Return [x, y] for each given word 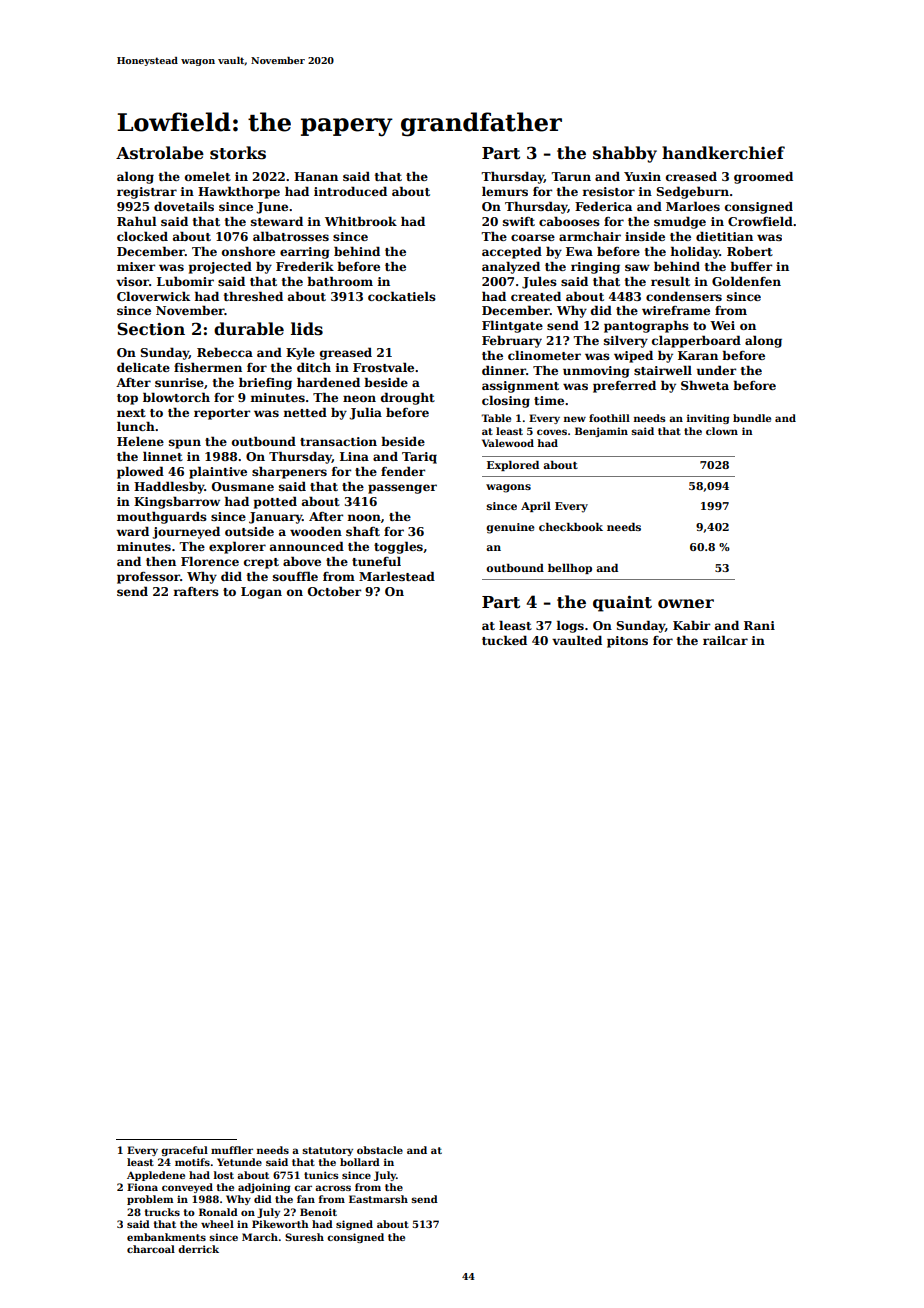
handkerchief [723, 153]
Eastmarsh [378, 1199]
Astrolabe [160, 153]
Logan [261, 593]
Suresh [304, 1237]
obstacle [380, 1150]
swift [519, 221]
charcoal [151, 1249]
